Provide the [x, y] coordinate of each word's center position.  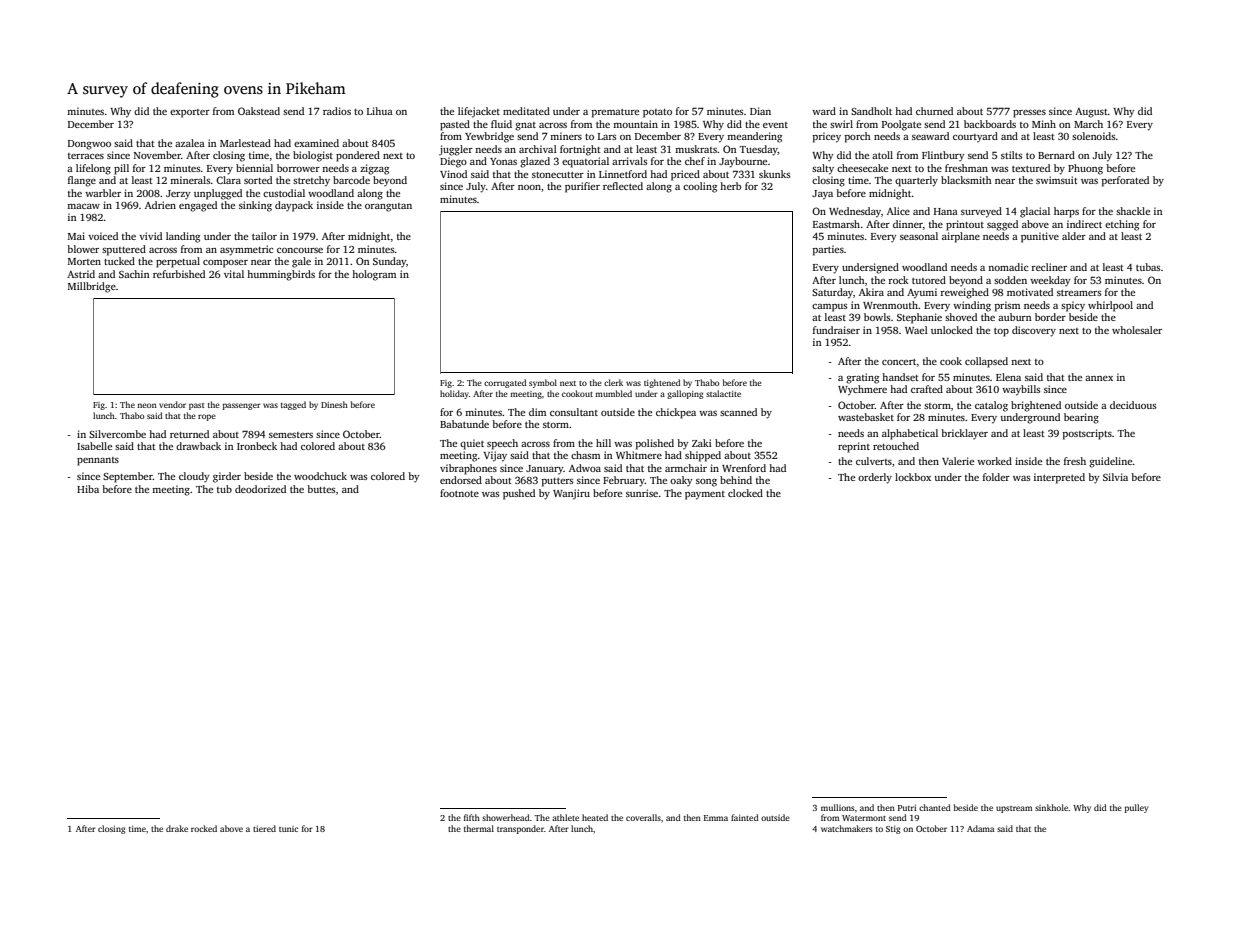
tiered [264, 828]
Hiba [88, 489]
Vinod [453, 174]
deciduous [1133, 405]
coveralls [643, 817]
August [1091, 113]
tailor [264, 236]
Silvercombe [117, 434]
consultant [574, 412]
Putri [907, 807]
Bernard [1056, 155]
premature [615, 113]
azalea [190, 143]
